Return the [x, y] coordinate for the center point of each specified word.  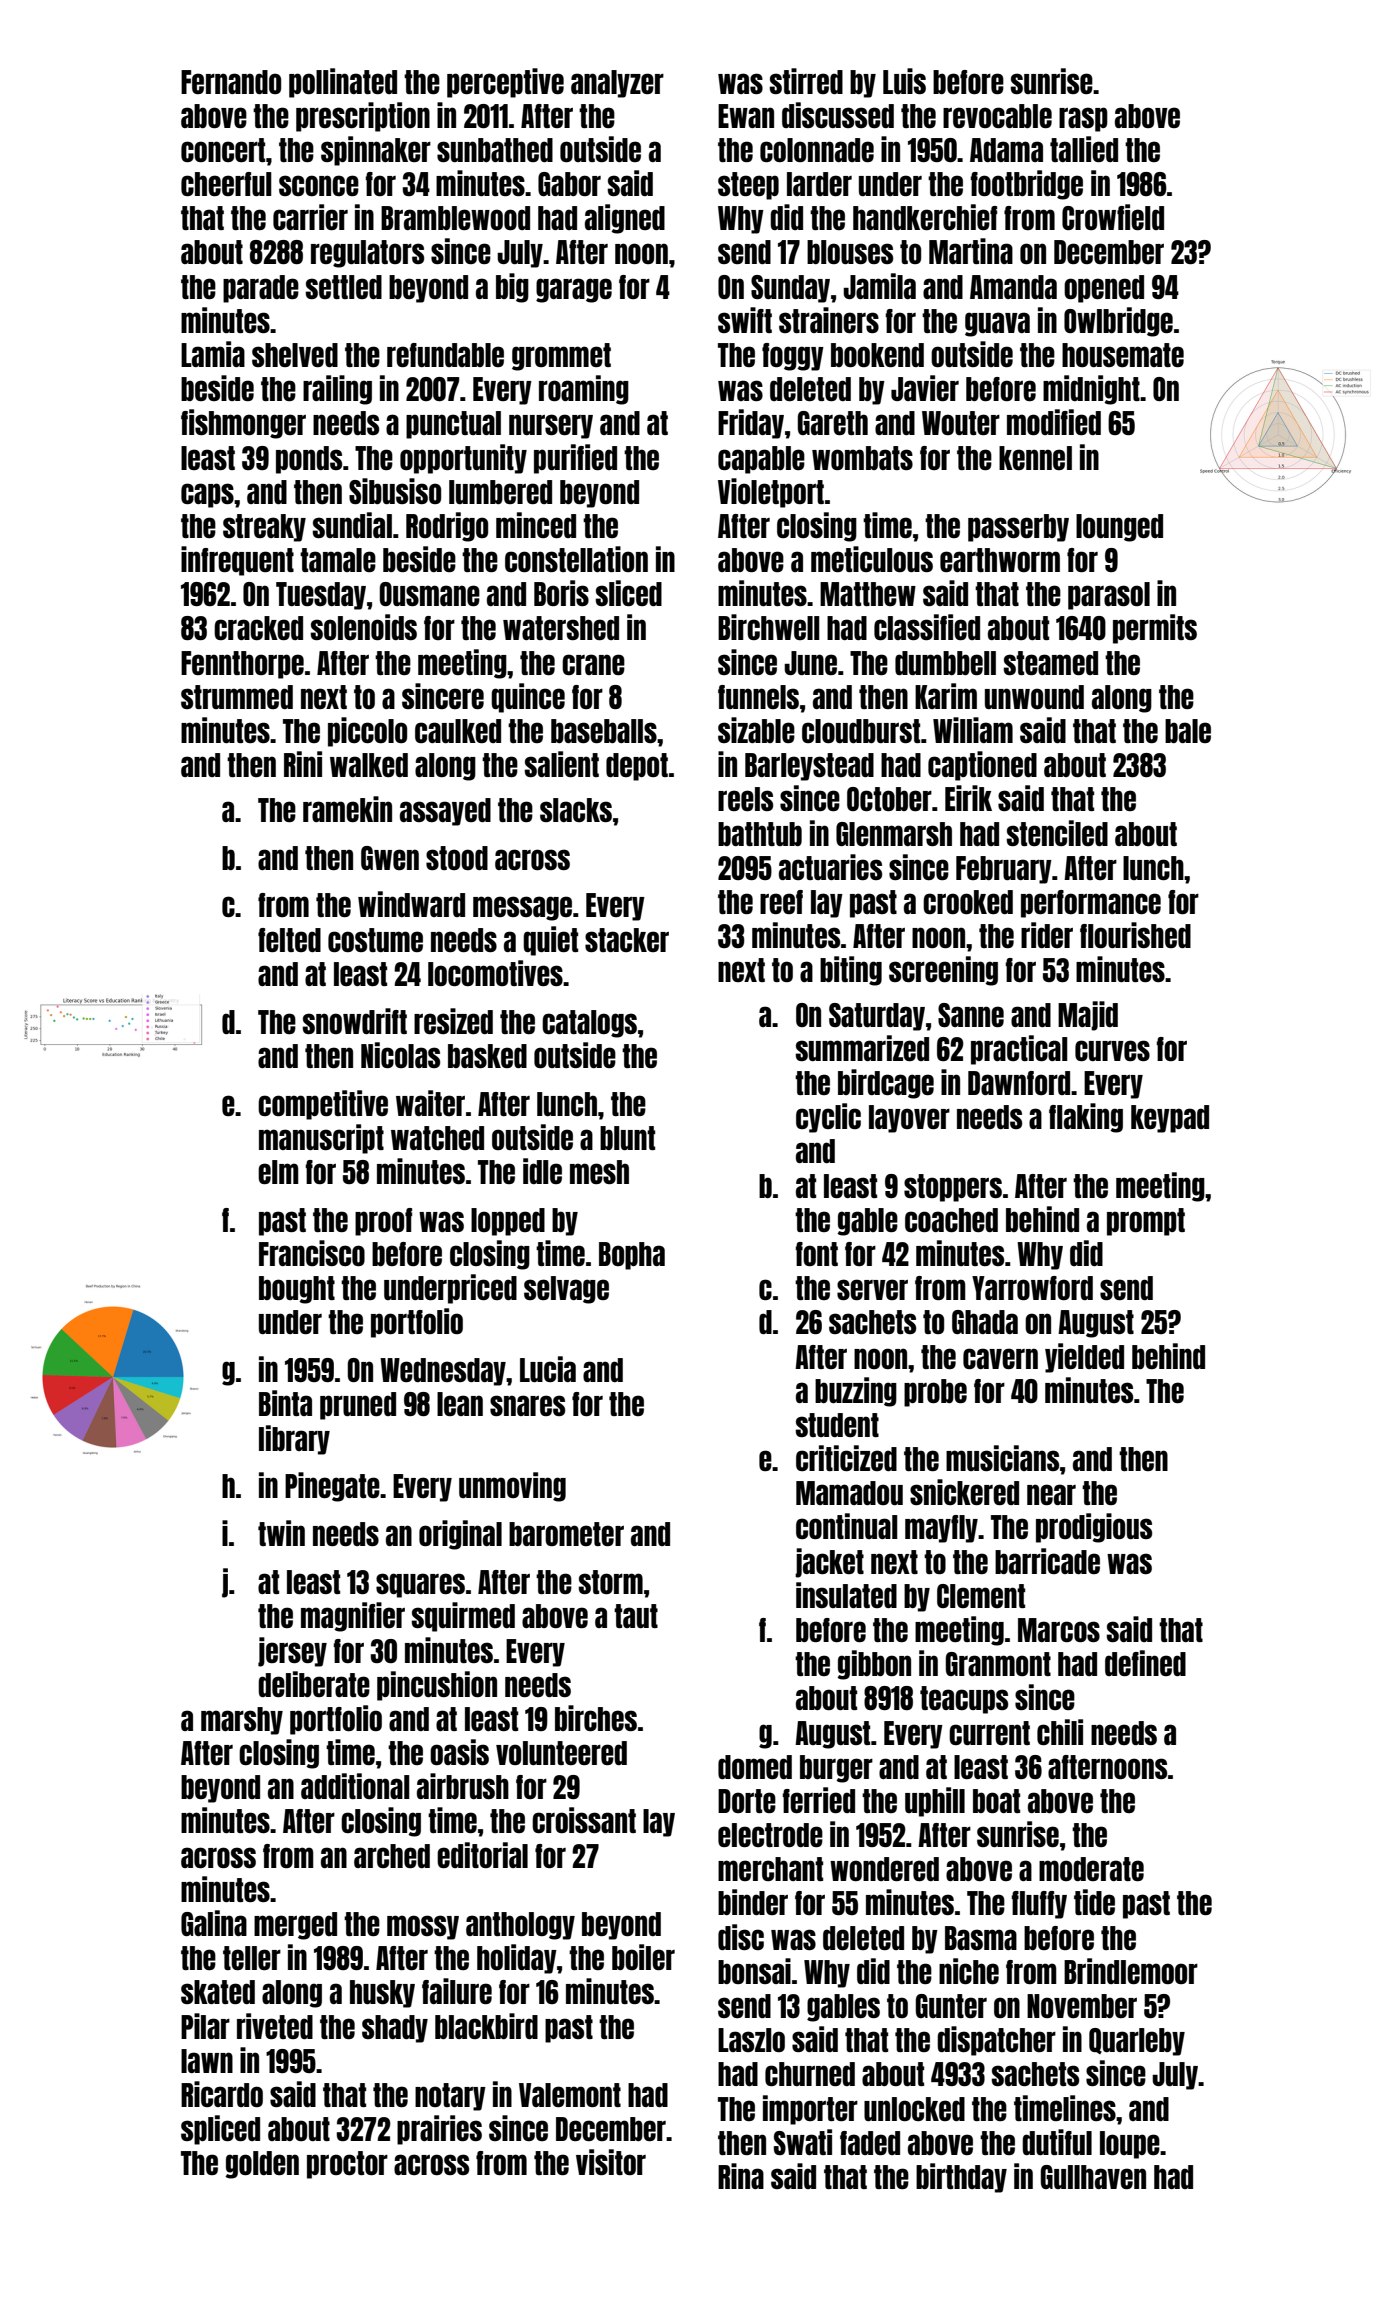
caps [207, 495]
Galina [214, 1923]
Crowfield [1113, 217]
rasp [1083, 119]
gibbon [874, 1665]
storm [610, 1582]
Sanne [971, 1015]
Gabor [569, 184]
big [512, 288]
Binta [285, 1403]
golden [262, 2165]
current [989, 1733]
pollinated [343, 83]
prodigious [1094, 1528]
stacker [627, 940]
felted [289, 940]
